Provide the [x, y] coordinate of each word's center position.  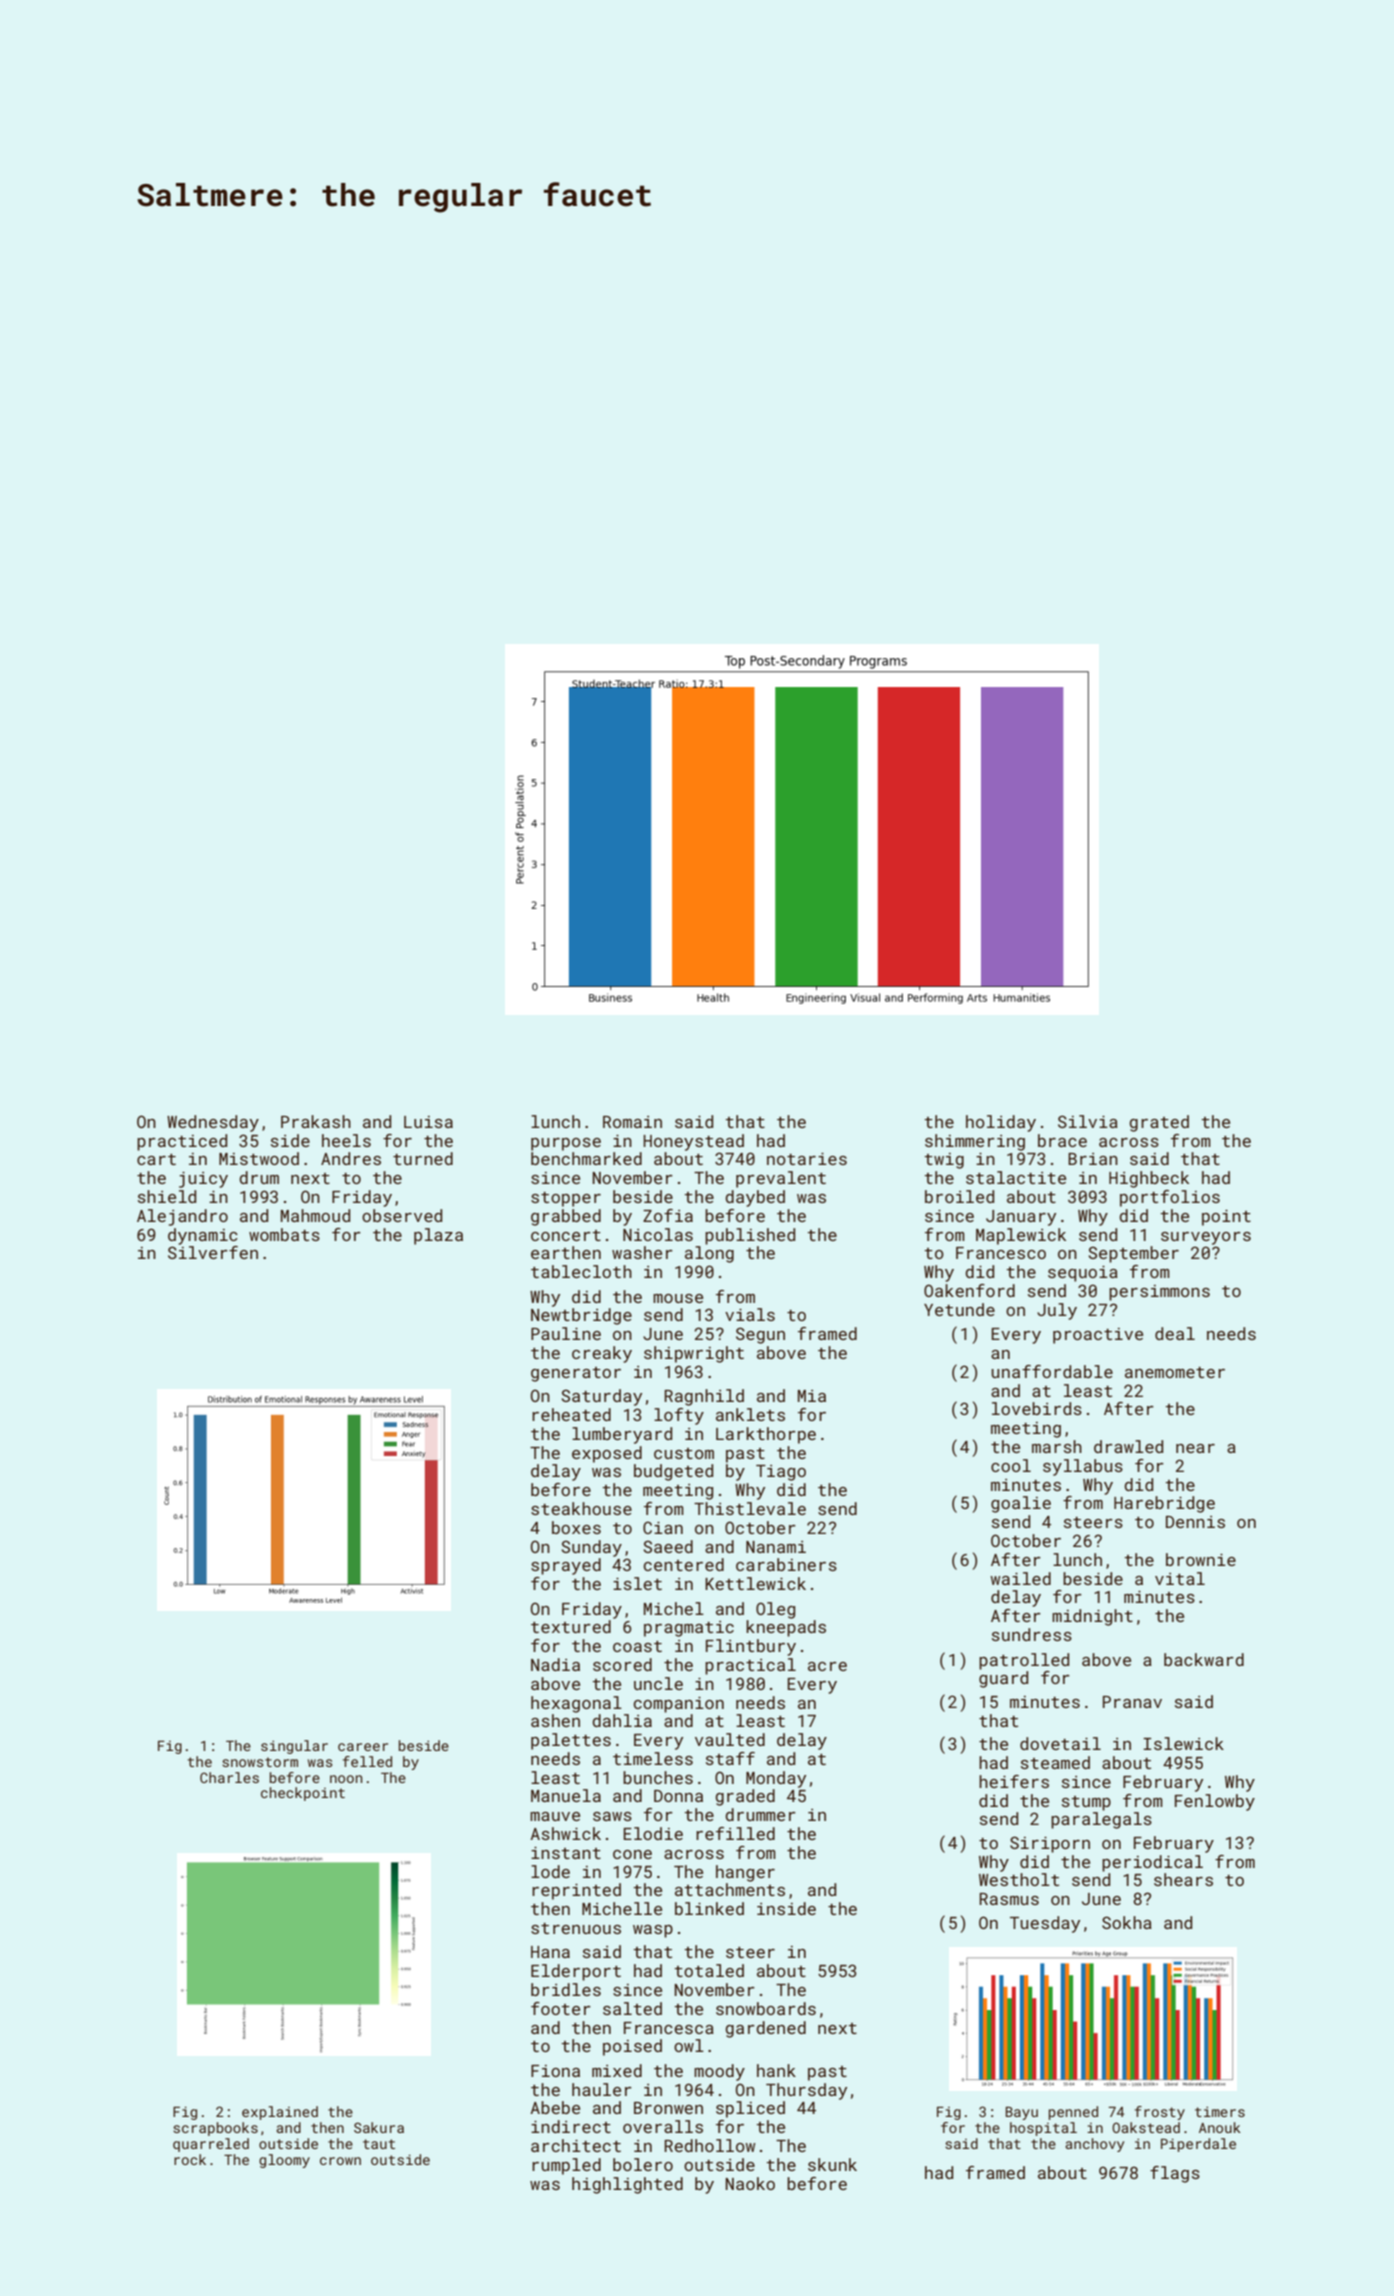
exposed [607, 1454]
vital [1180, 1578]
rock [190, 2159]
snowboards [766, 2008]
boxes [576, 1527]
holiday [1001, 1123]
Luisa [428, 1122]
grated [1159, 1123]
